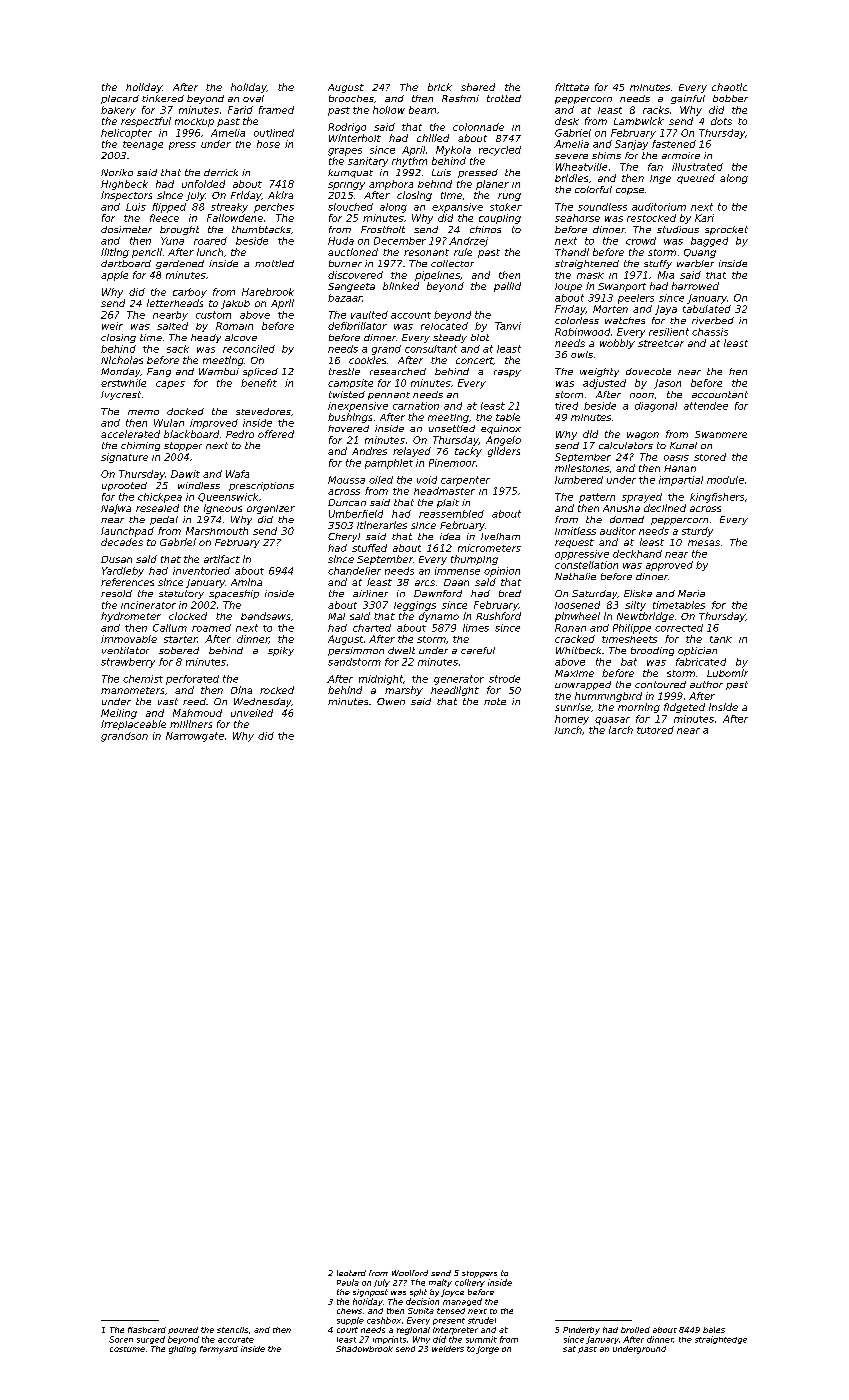 The height and width of the document is (1400, 849). What do you see at coordinates (114, 276) in the document?
I see `apple` at bounding box center [114, 276].
